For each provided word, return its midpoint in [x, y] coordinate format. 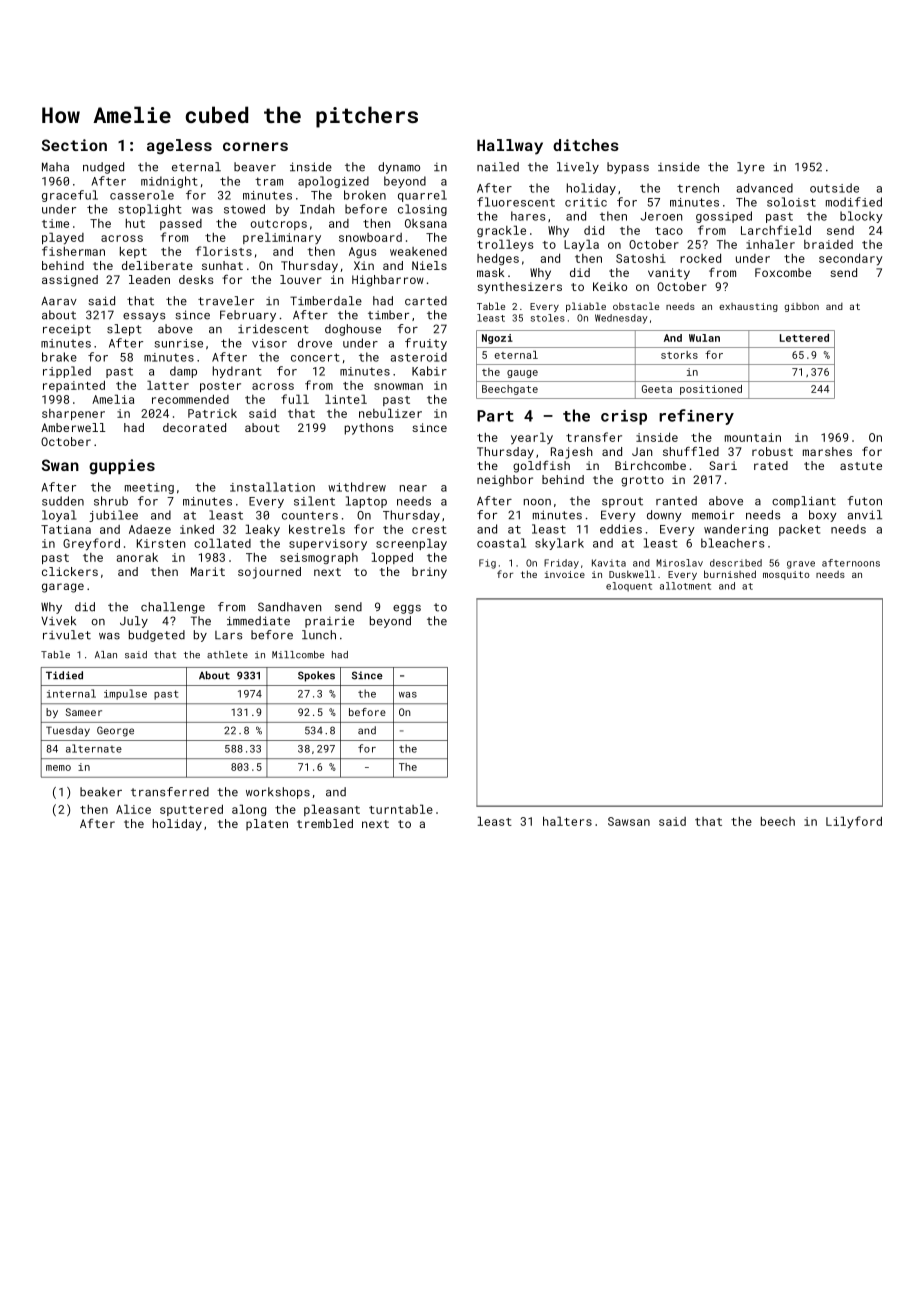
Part [495, 416]
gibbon [801, 307]
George [115, 731]
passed [181, 224]
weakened [418, 251]
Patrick [212, 413]
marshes [827, 451]
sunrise [179, 343]
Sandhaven [289, 607]
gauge [522, 374]
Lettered [804, 338]
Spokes [316, 676]
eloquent [629, 587]
